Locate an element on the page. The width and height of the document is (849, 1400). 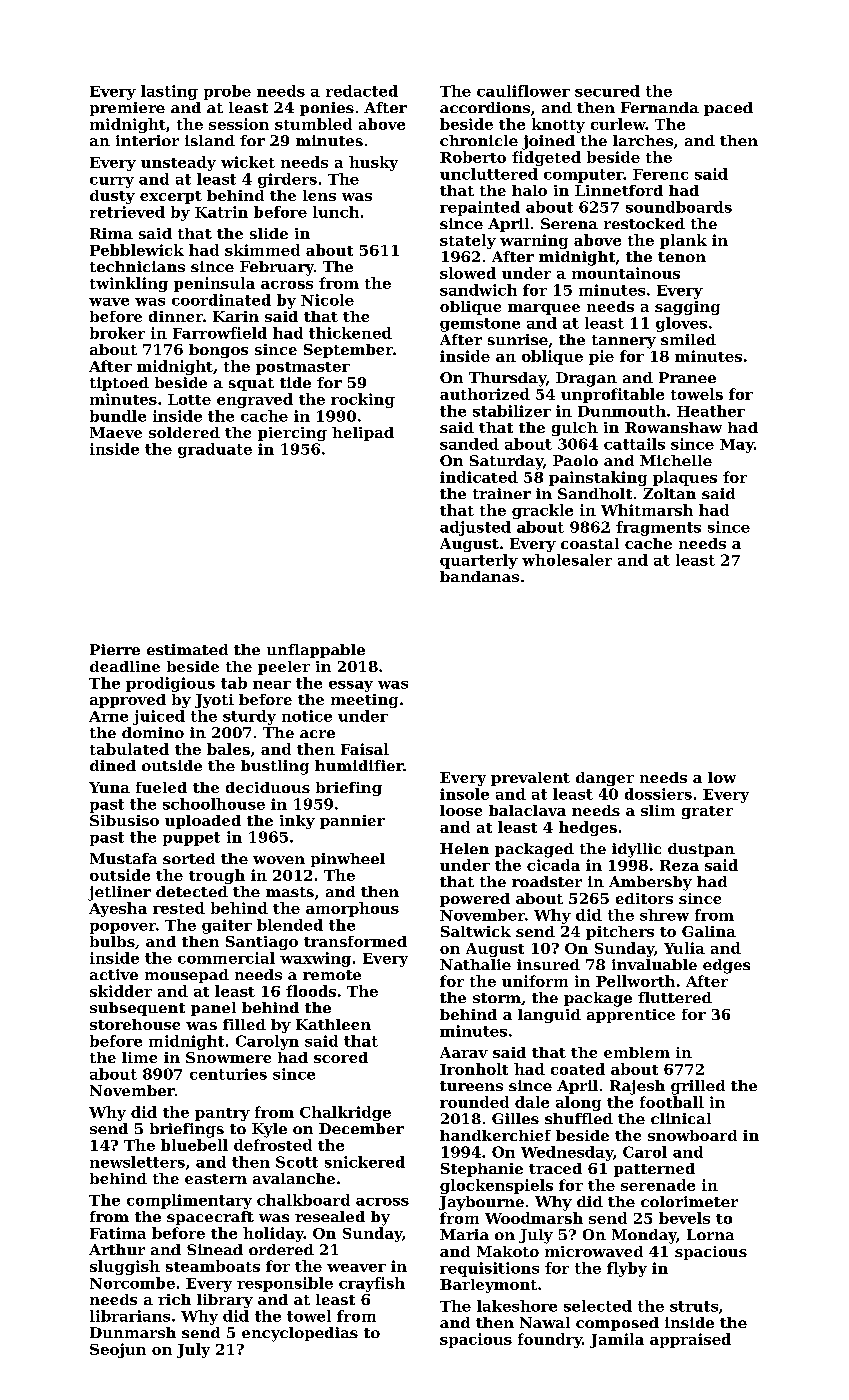
grater is located at coordinates (707, 812).
